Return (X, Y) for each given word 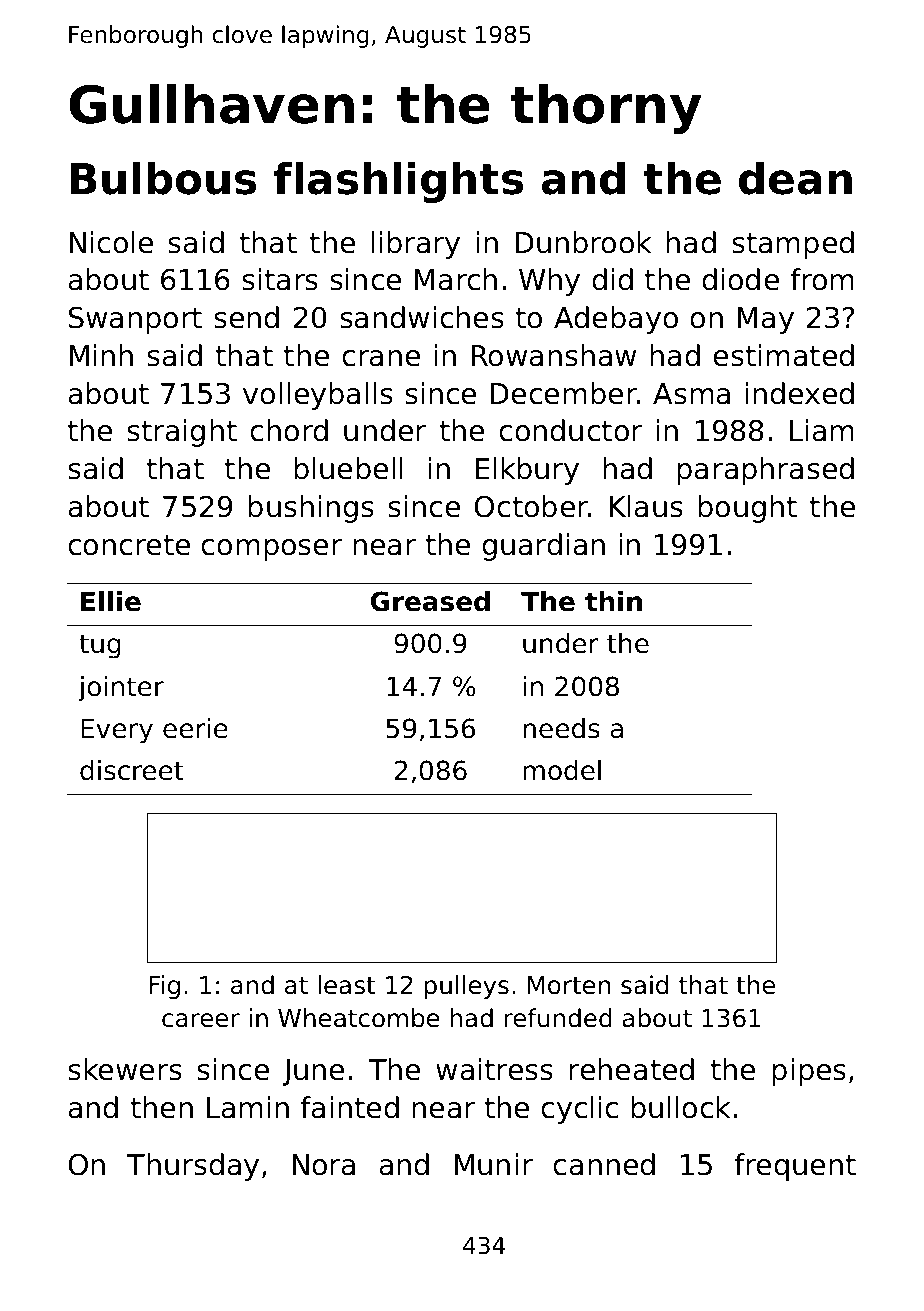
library (415, 245)
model (562, 770)
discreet (132, 770)
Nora (324, 1165)
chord (289, 430)
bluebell (348, 468)
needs (561, 728)
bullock (680, 1107)
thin (613, 601)
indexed (799, 393)
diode (740, 279)
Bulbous (163, 178)
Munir (494, 1164)
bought (747, 509)
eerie (195, 728)
